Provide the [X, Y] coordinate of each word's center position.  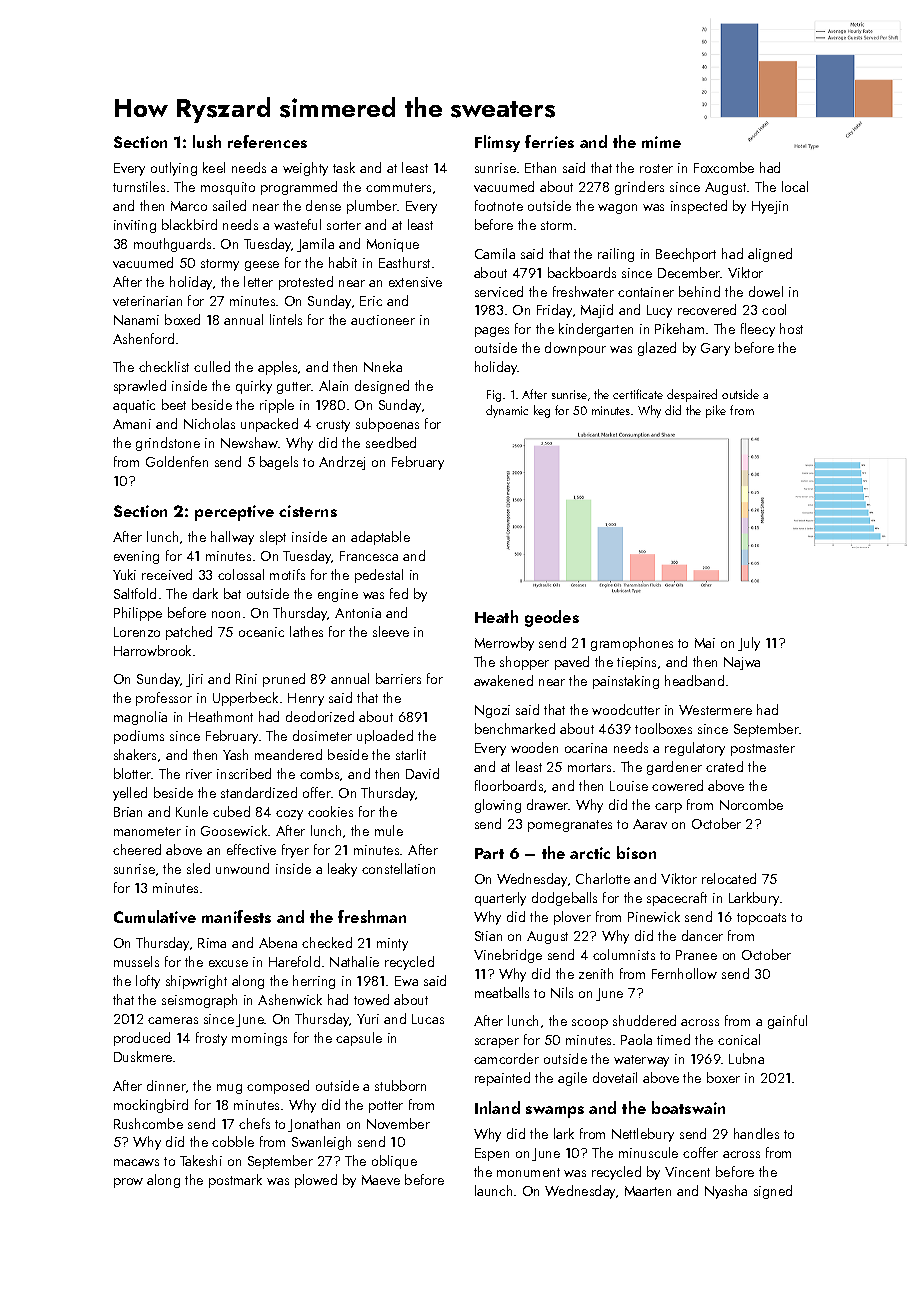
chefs [254, 1123]
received [167, 574]
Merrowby [504, 644]
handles [756, 1133]
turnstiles [139, 186]
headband [694, 680]
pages [492, 332]
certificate [638, 394]
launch [493, 1190]
